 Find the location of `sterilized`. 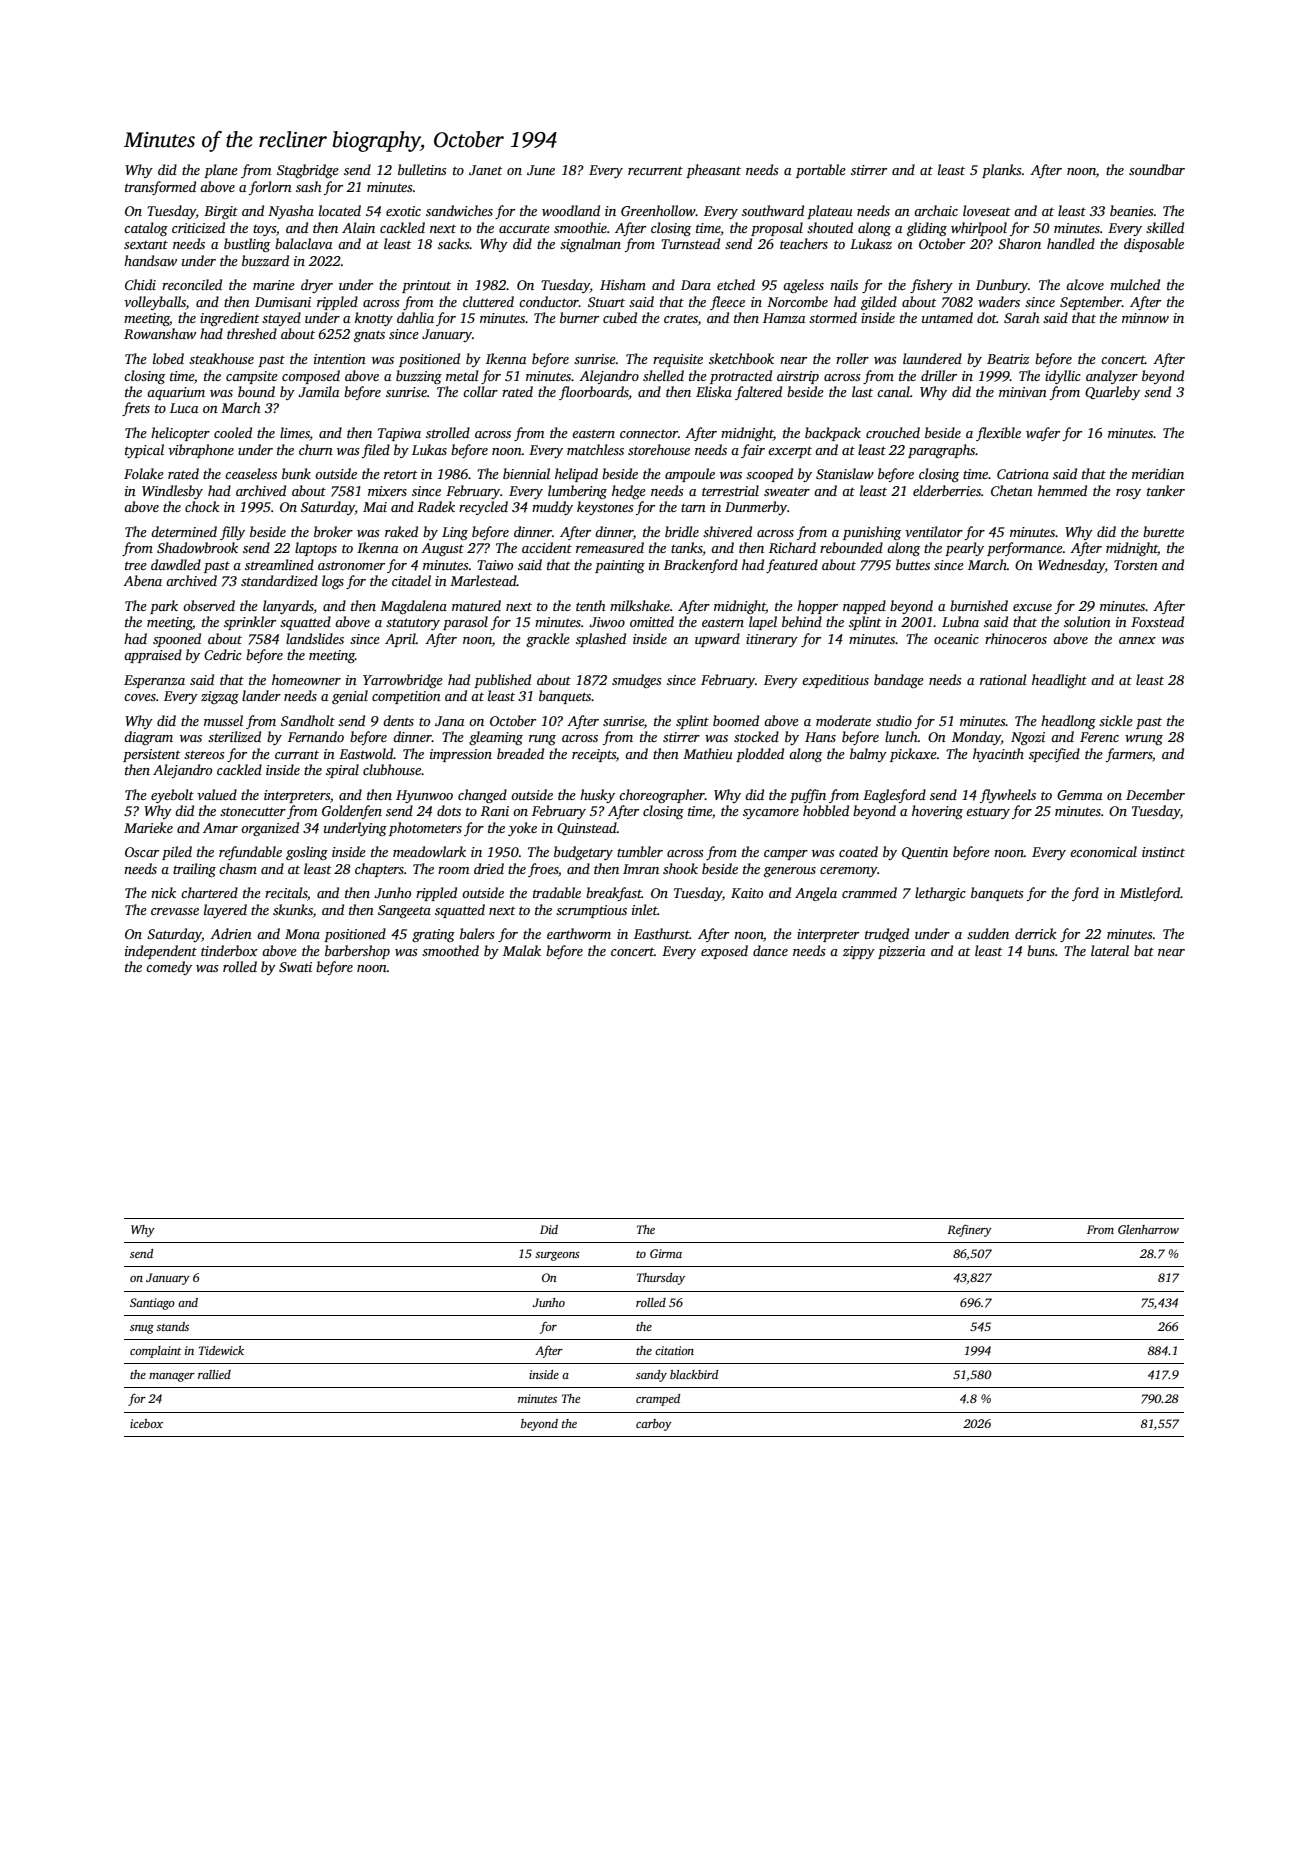

sterilized is located at coordinates (234, 736).
